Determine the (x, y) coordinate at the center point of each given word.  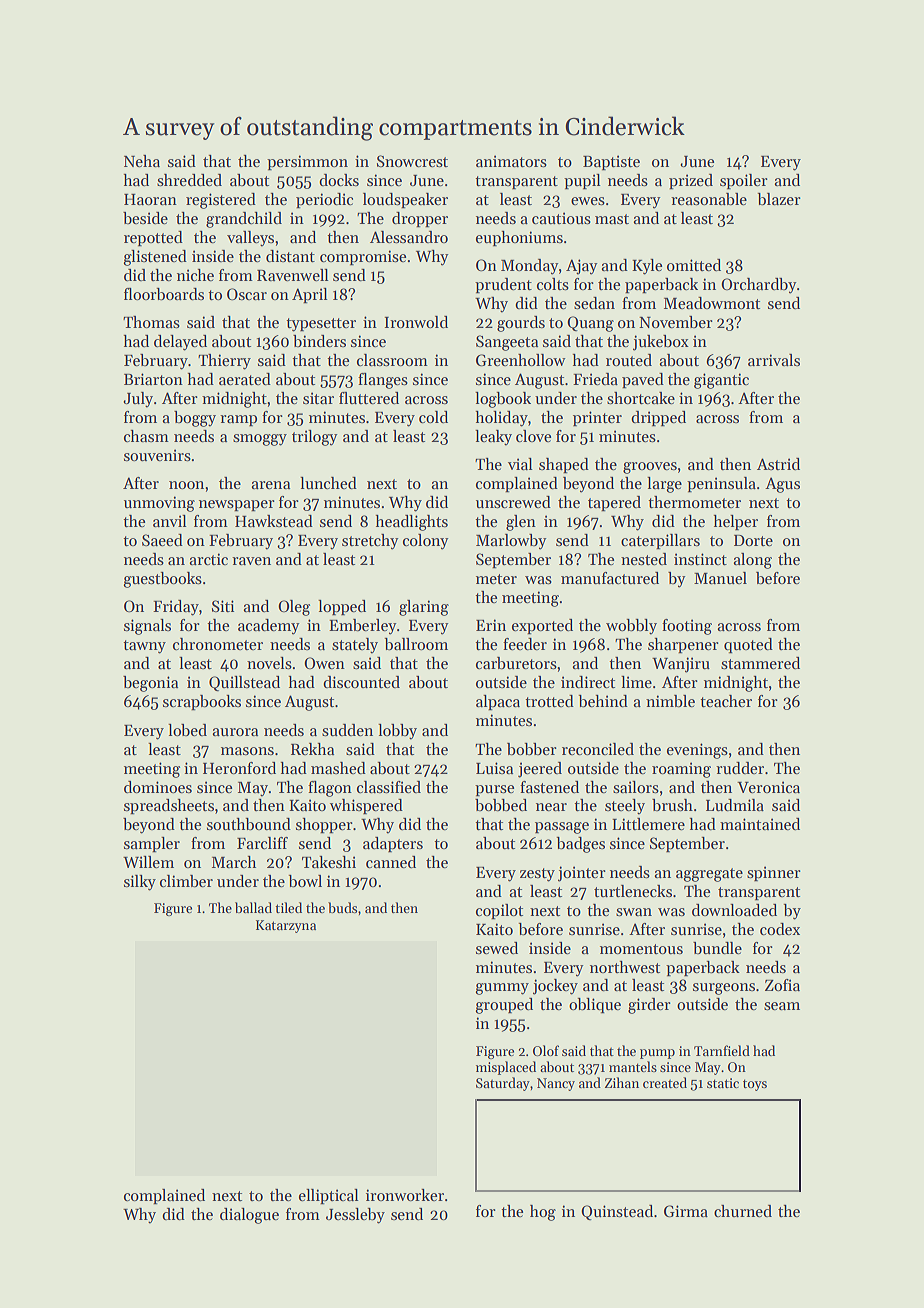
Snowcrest (412, 161)
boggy (195, 419)
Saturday (503, 1084)
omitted (694, 265)
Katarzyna (286, 926)
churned (743, 1211)
